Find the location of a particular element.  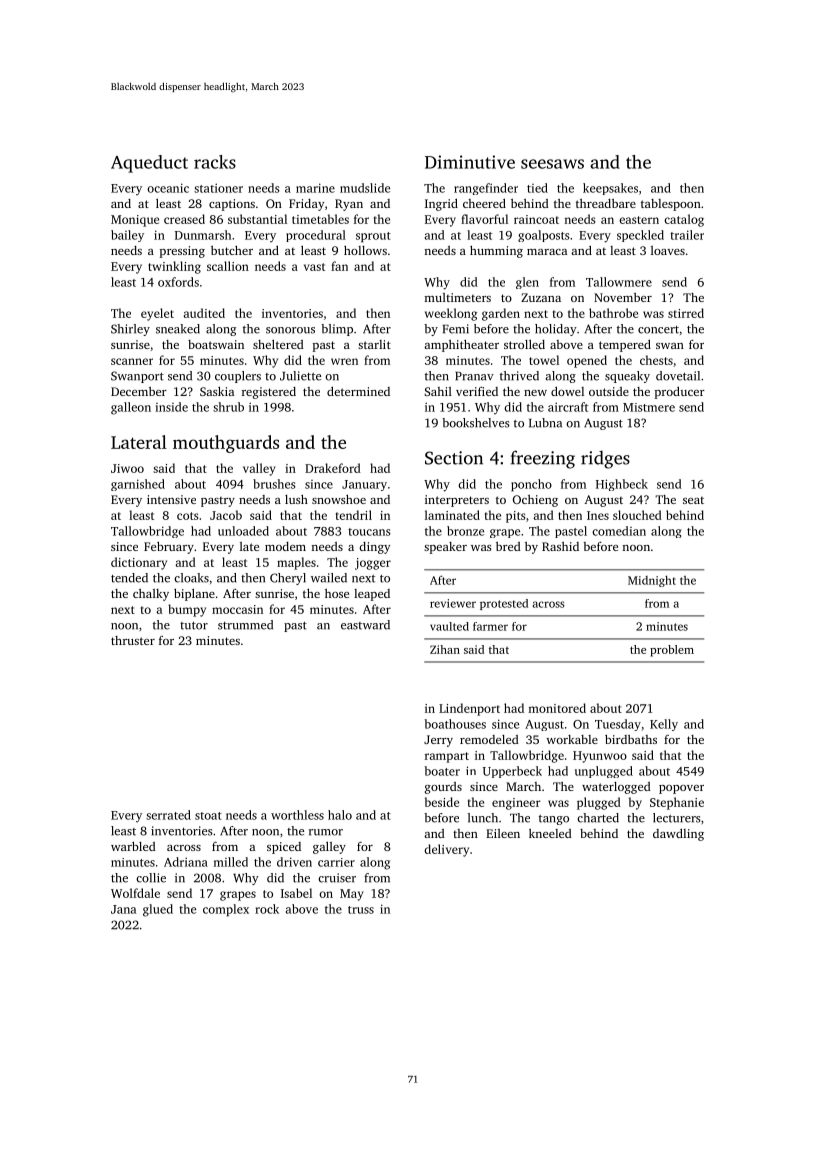

beside is located at coordinates (442, 802).
